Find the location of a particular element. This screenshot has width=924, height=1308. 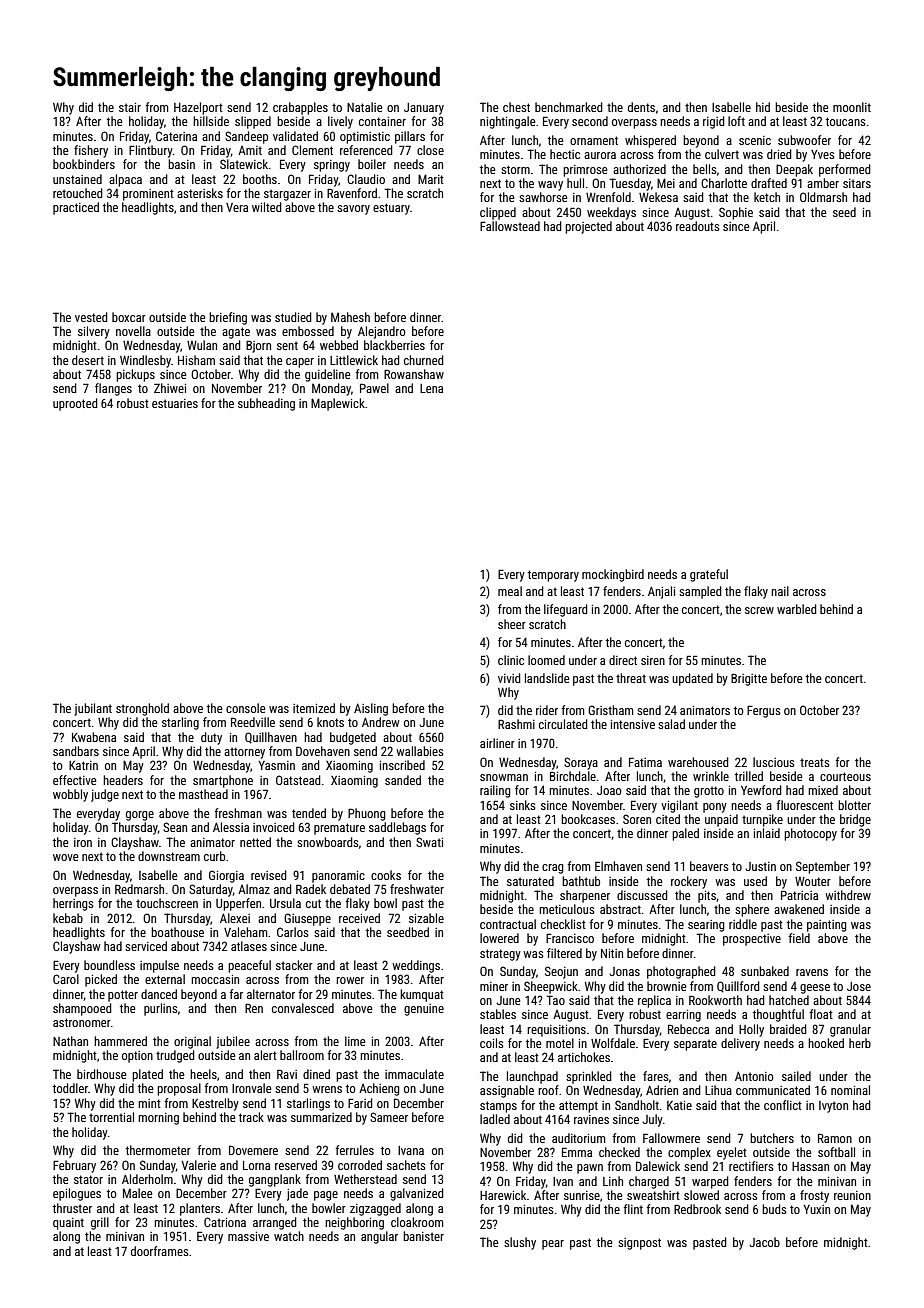

scenic is located at coordinates (755, 140).
